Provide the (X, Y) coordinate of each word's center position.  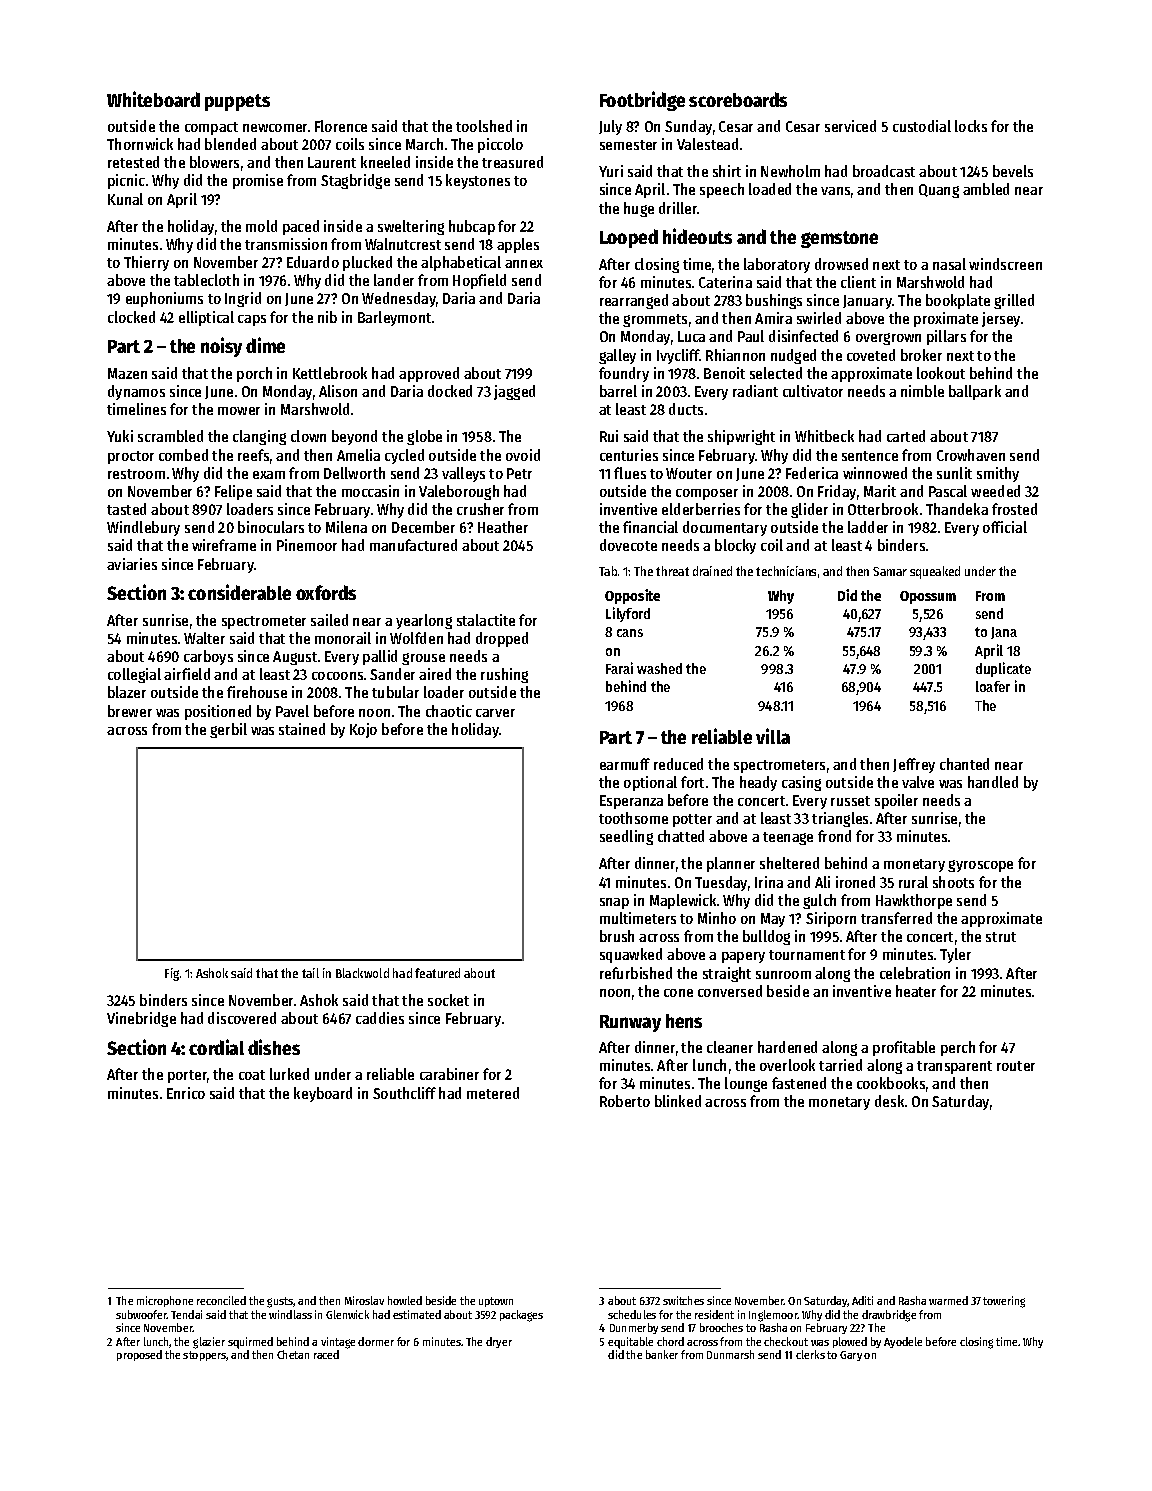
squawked (631, 955)
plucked (367, 263)
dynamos (136, 392)
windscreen (1005, 264)
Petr (519, 473)
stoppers (205, 1356)
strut (1001, 937)
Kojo (363, 730)
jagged (514, 392)
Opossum (928, 597)
